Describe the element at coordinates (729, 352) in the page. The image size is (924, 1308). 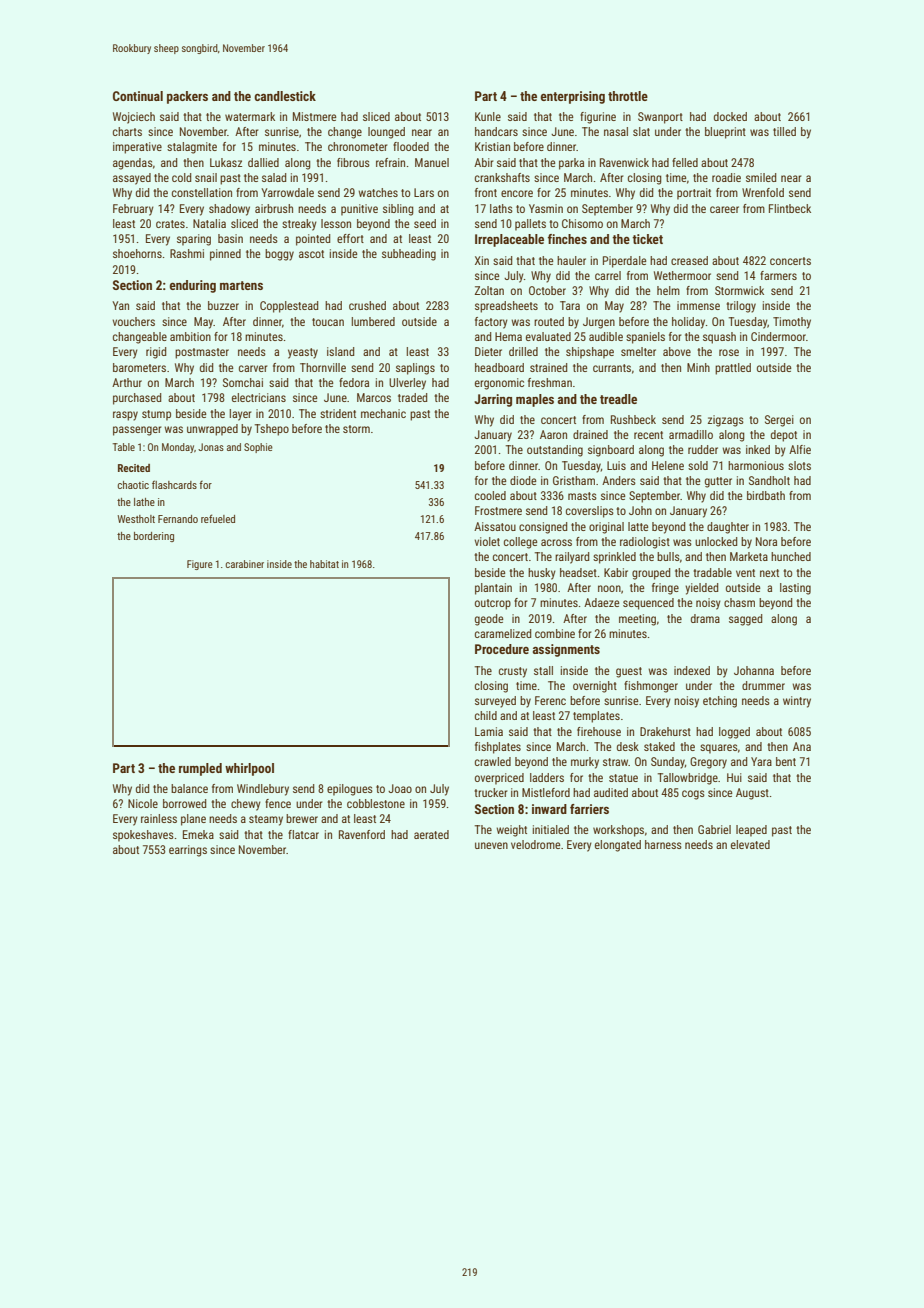
I see `rose` at that location.
